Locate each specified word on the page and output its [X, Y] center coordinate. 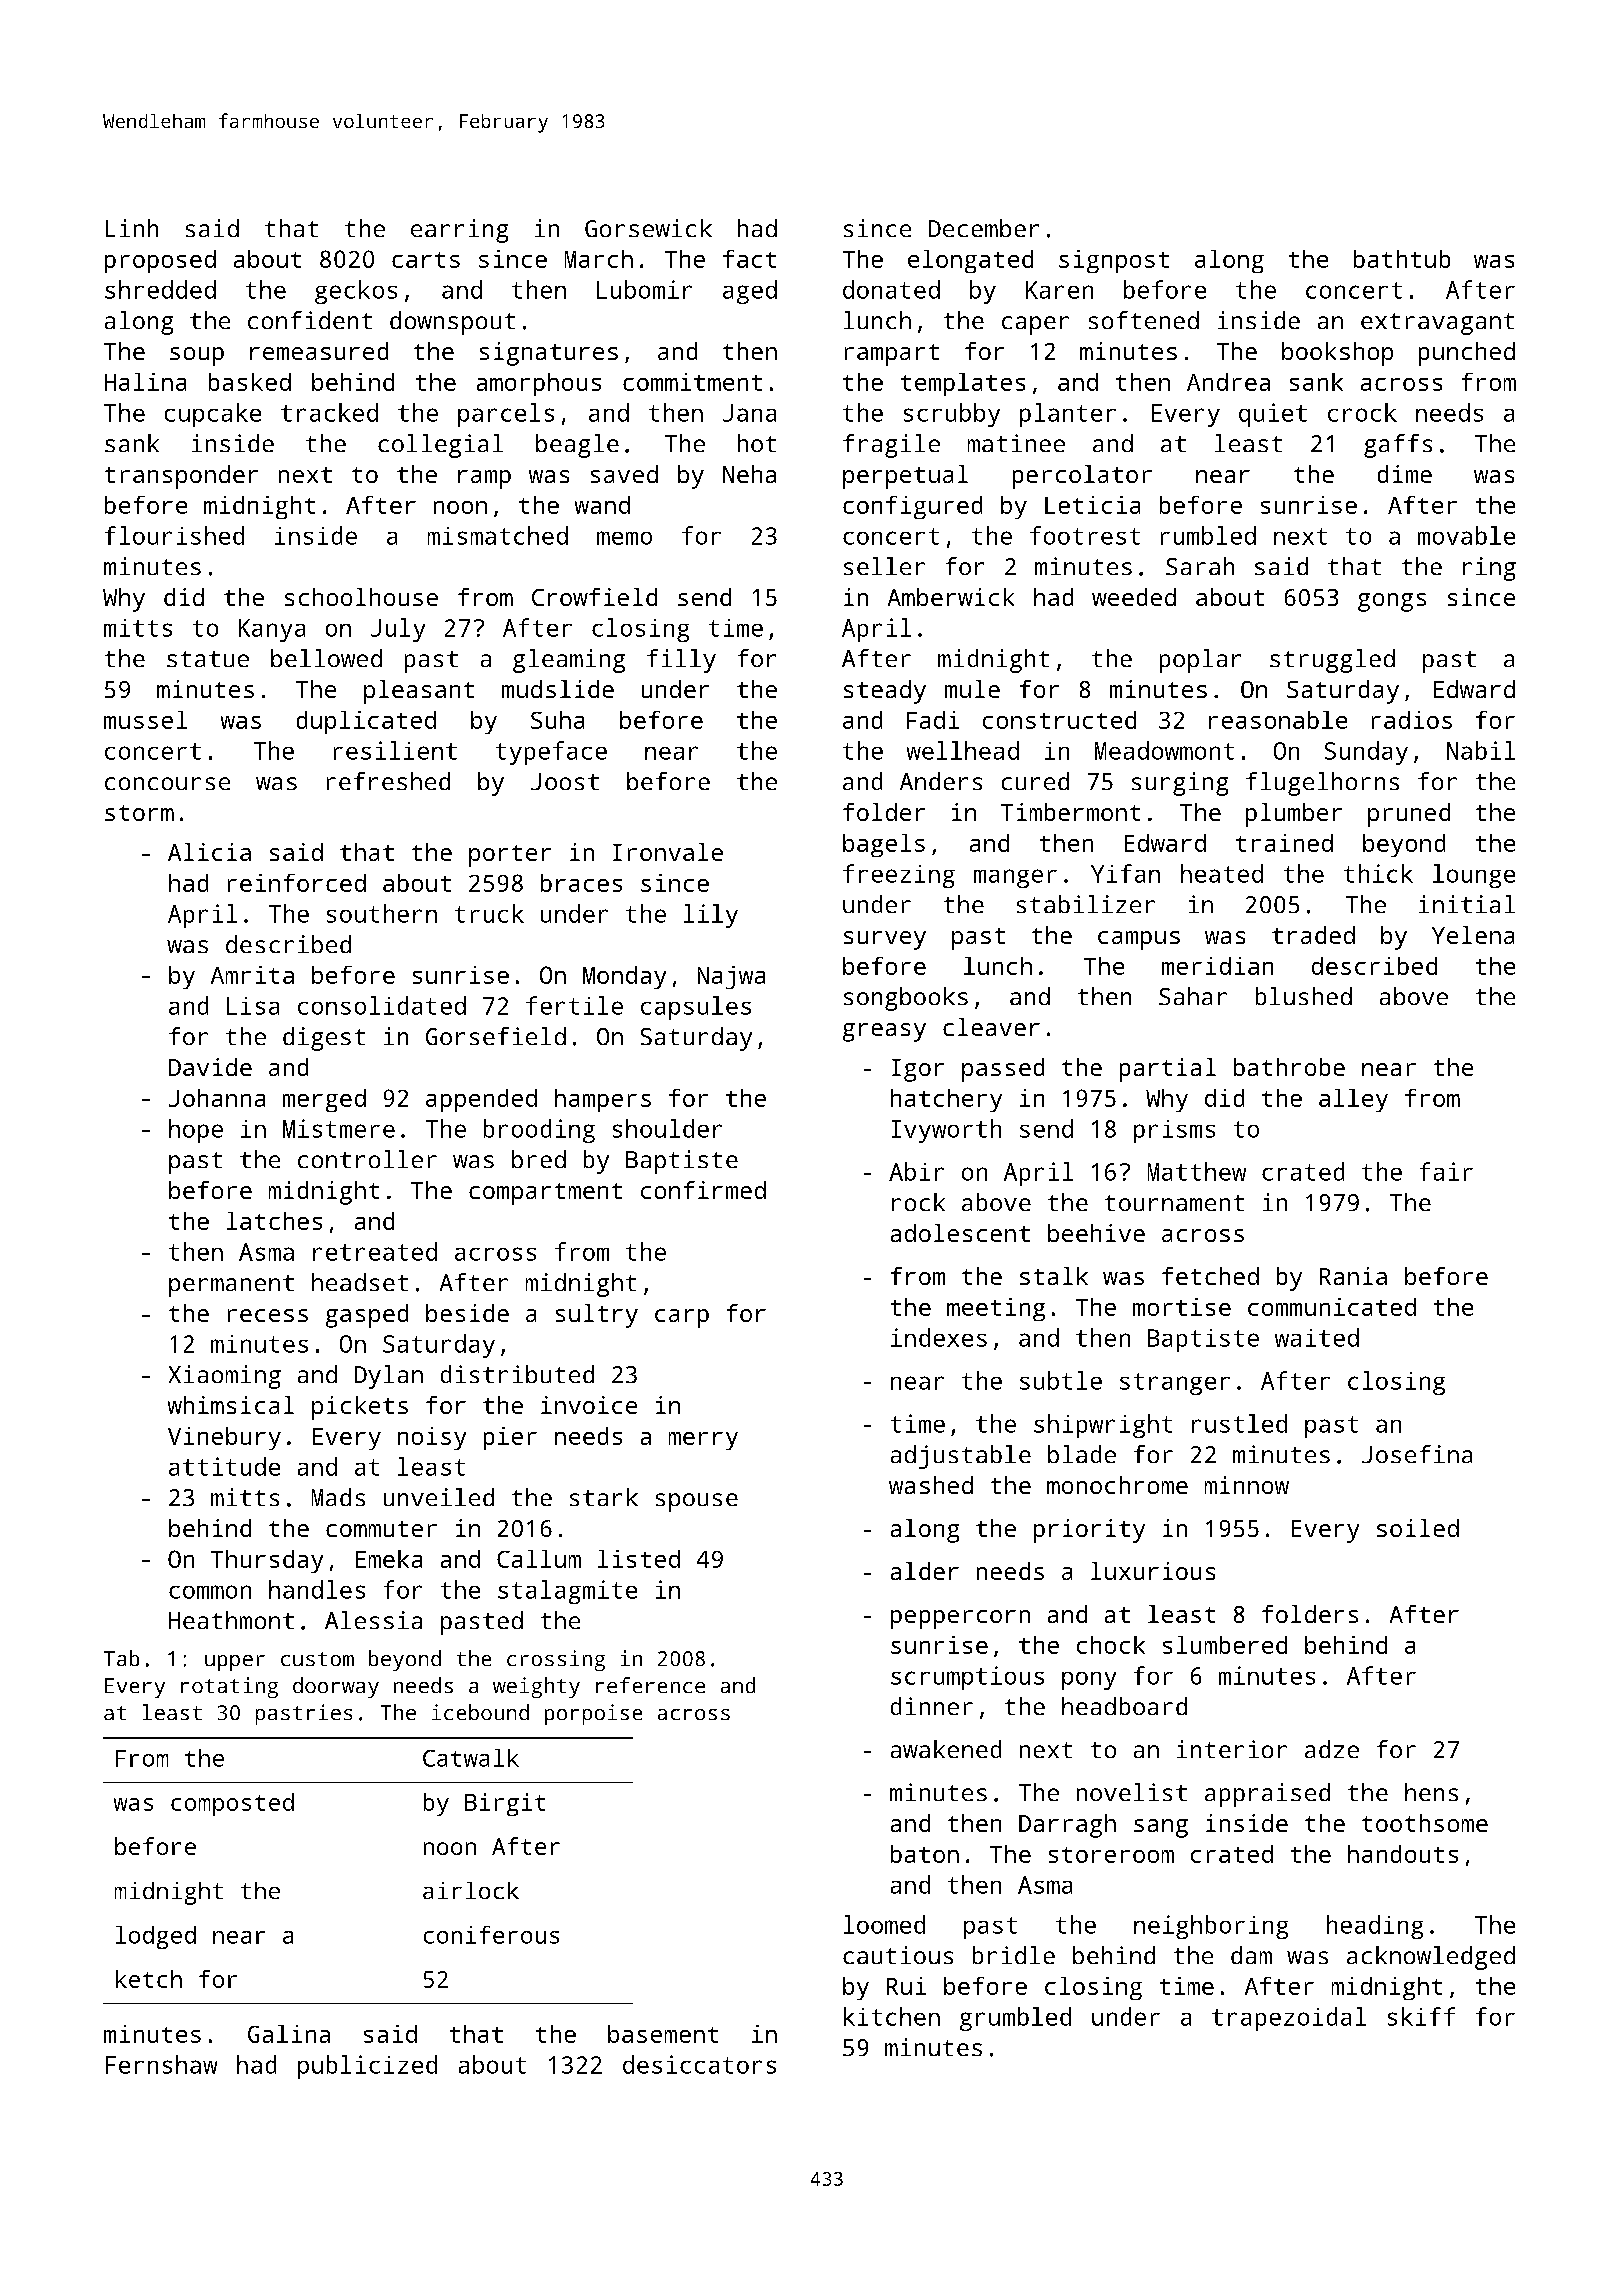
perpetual [905, 477]
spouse [697, 1502]
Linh [132, 228]
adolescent [960, 1233]
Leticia [1092, 505]
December [984, 228]
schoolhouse [361, 597]
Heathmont [231, 1620]
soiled [1418, 1528]
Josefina [1417, 1454]
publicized [367, 2067]
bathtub [1402, 259]
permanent [231, 1286]
